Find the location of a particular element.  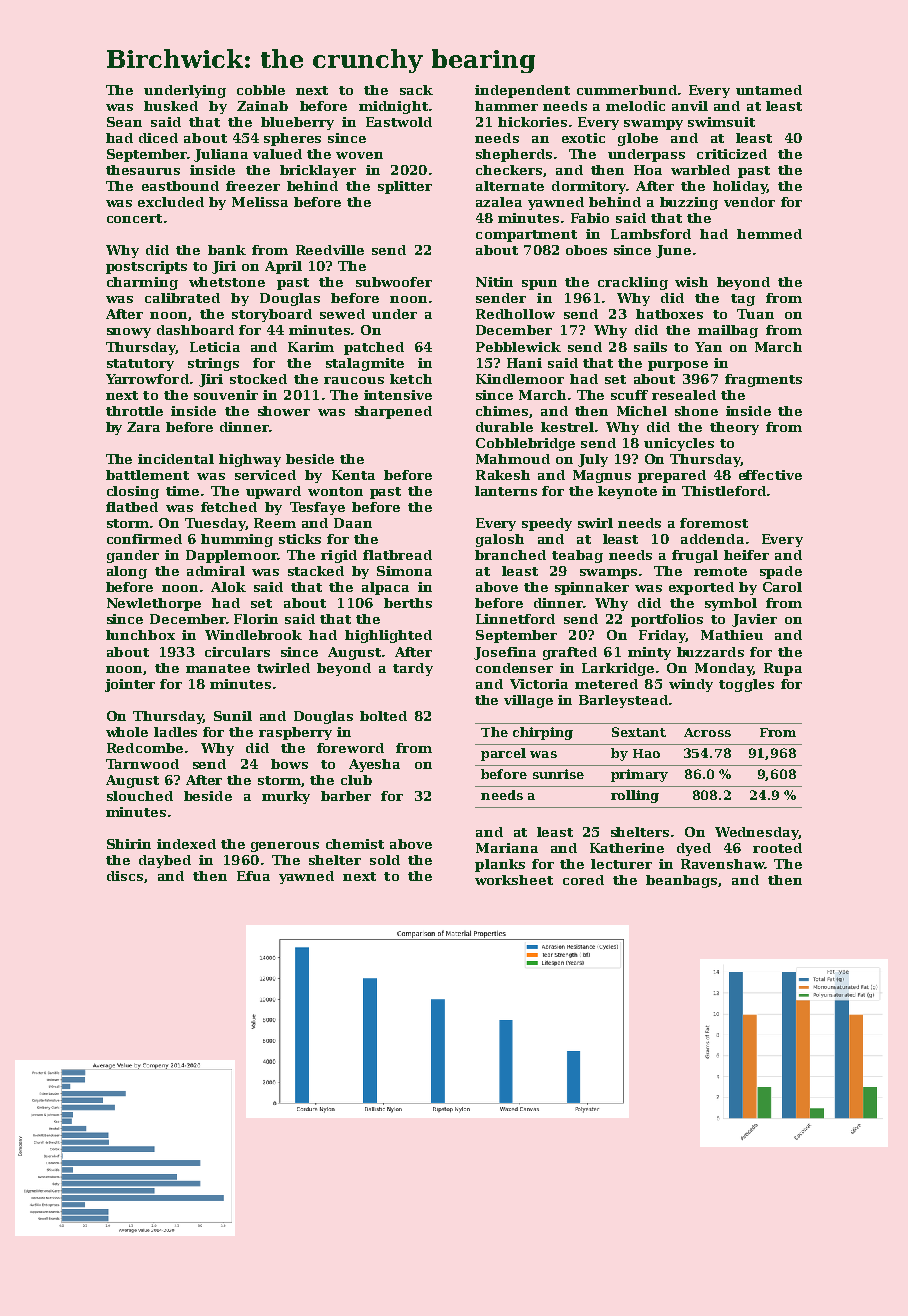

hatboxes is located at coordinates (669, 314).
